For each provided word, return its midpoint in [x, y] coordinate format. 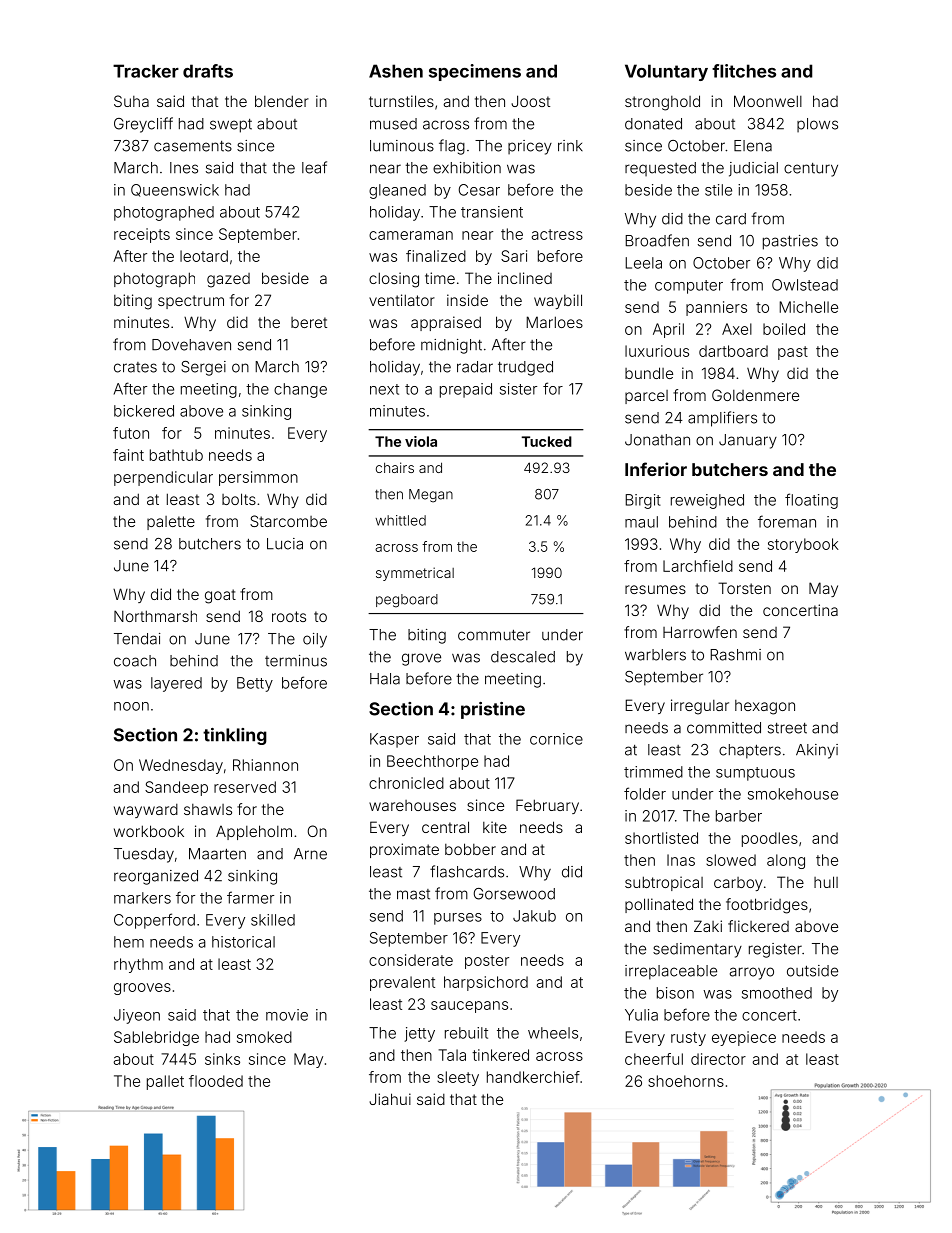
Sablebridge [156, 1038]
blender [282, 101]
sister [518, 389]
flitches [744, 71]
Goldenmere [755, 395]
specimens [475, 72]
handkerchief [533, 1077]
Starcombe [288, 521]
